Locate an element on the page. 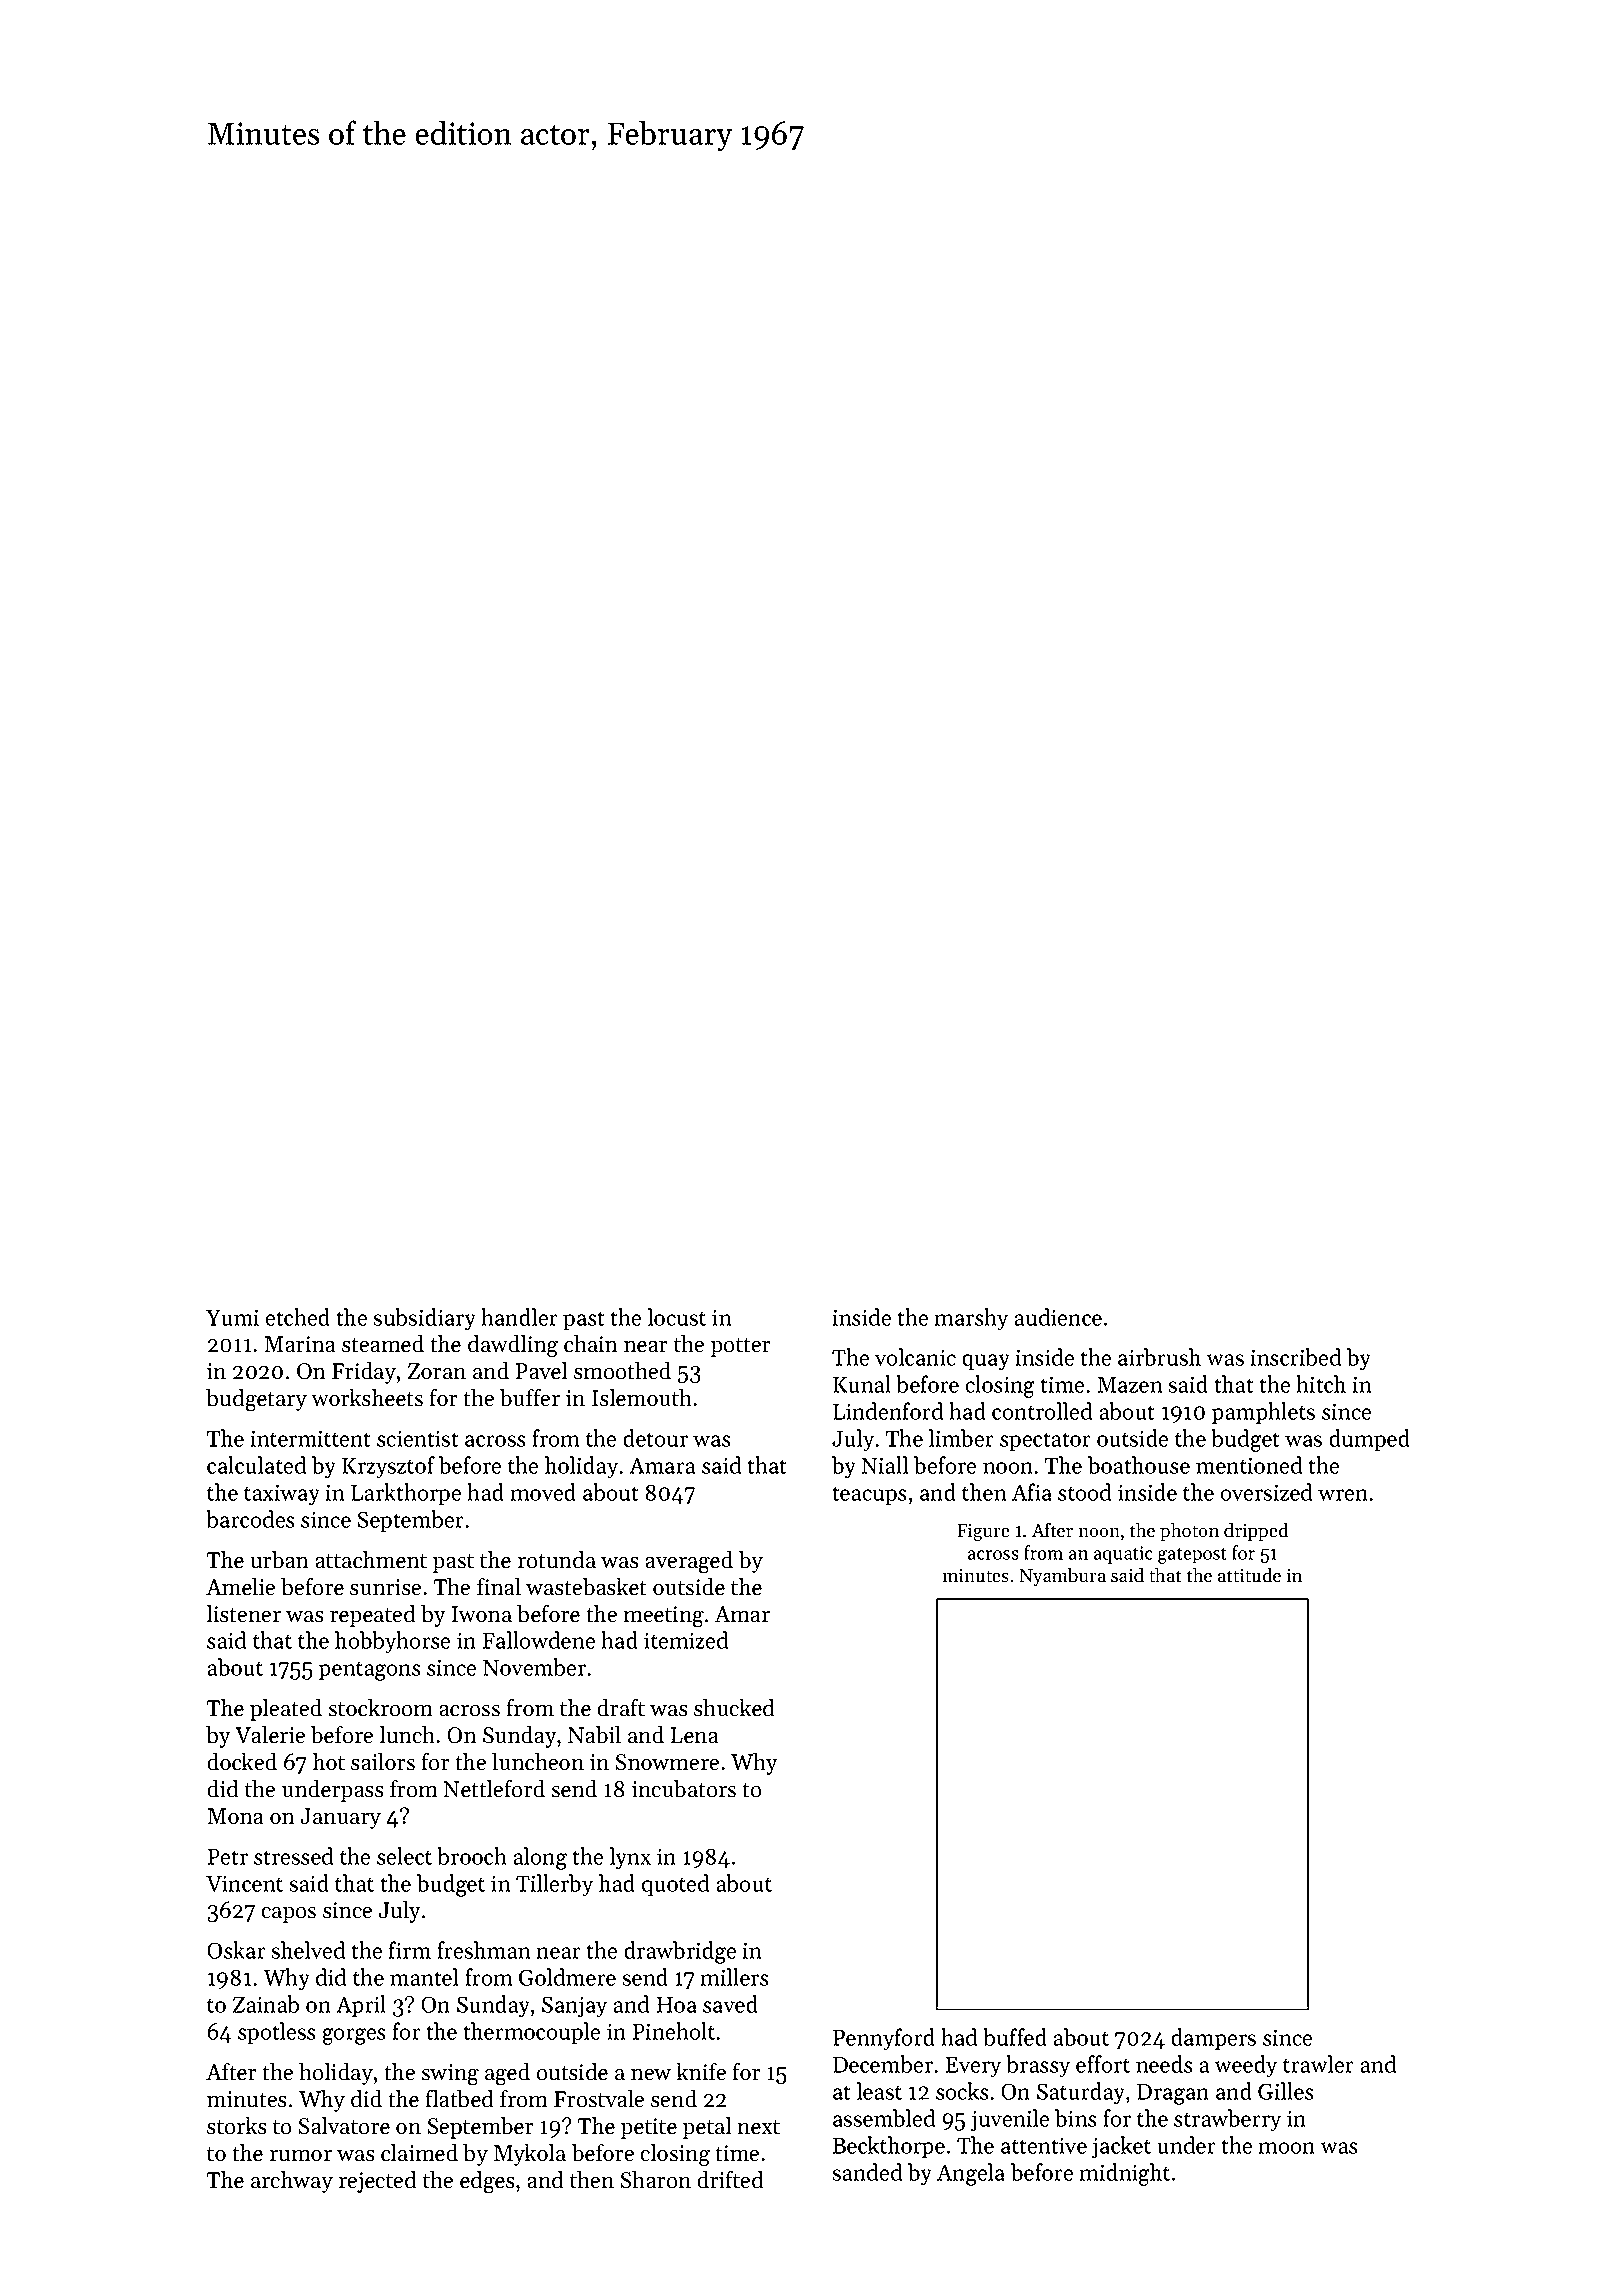 This image has width=1620, height=2292. shucked is located at coordinates (734, 1708).
